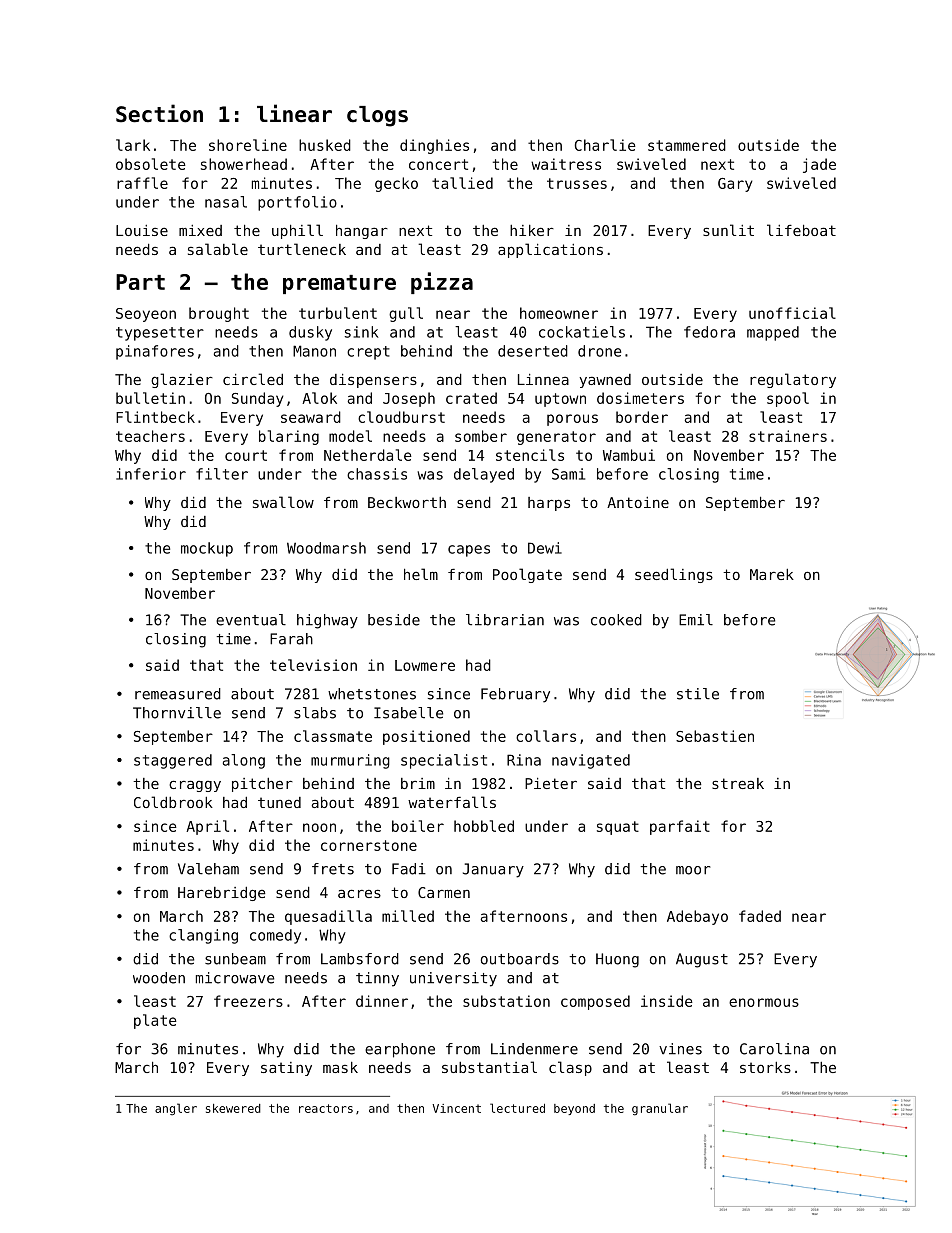 The height and width of the screenshot is (1233, 952). Describe the element at coordinates (693, 870) in the screenshot. I see `moor` at that location.
